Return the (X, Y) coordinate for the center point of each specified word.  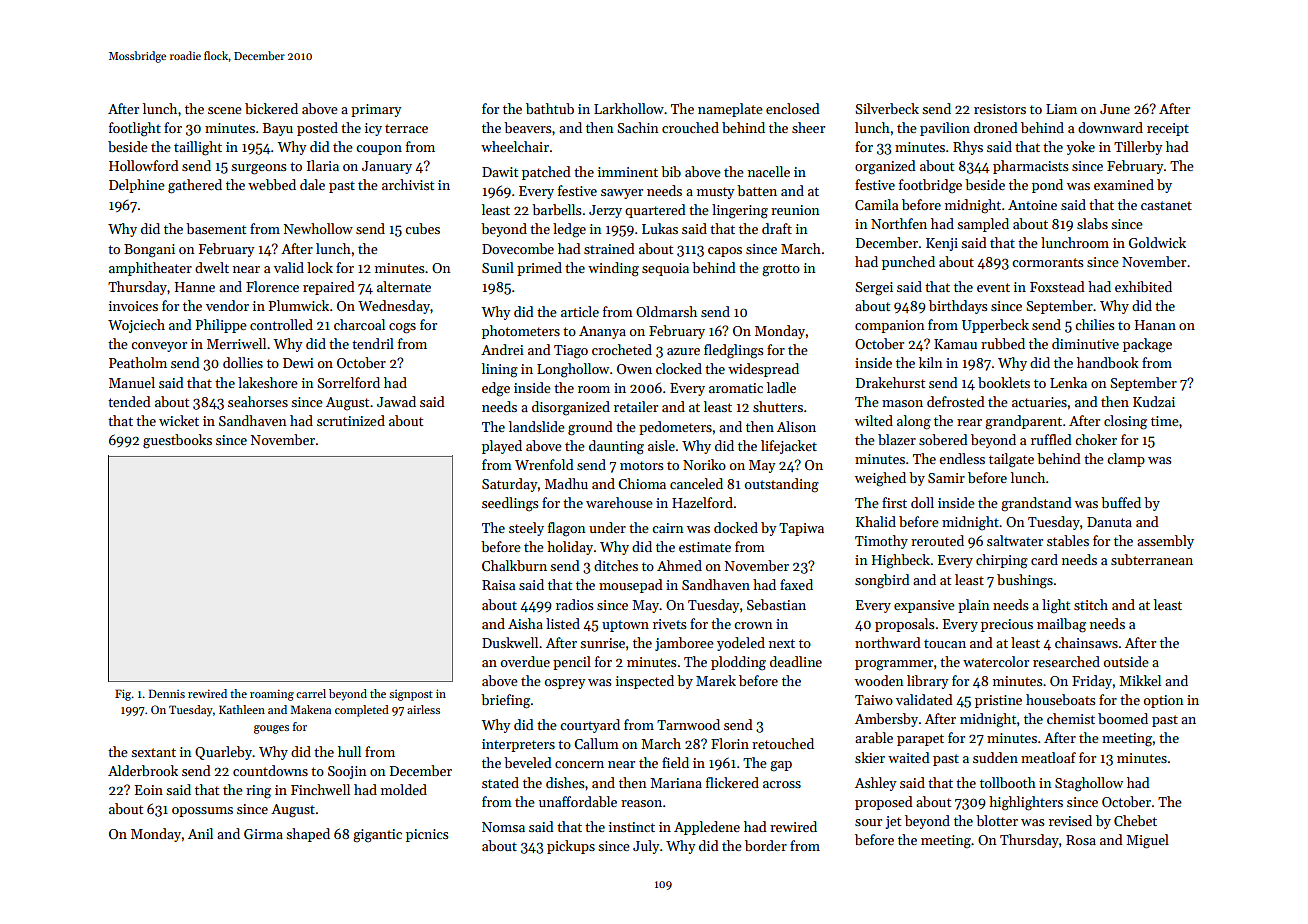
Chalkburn (514, 565)
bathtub (550, 108)
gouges (271, 729)
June (1115, 109)
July (646, 847)
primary (376, 110)
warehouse (619, 502)
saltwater (1015, 540)
